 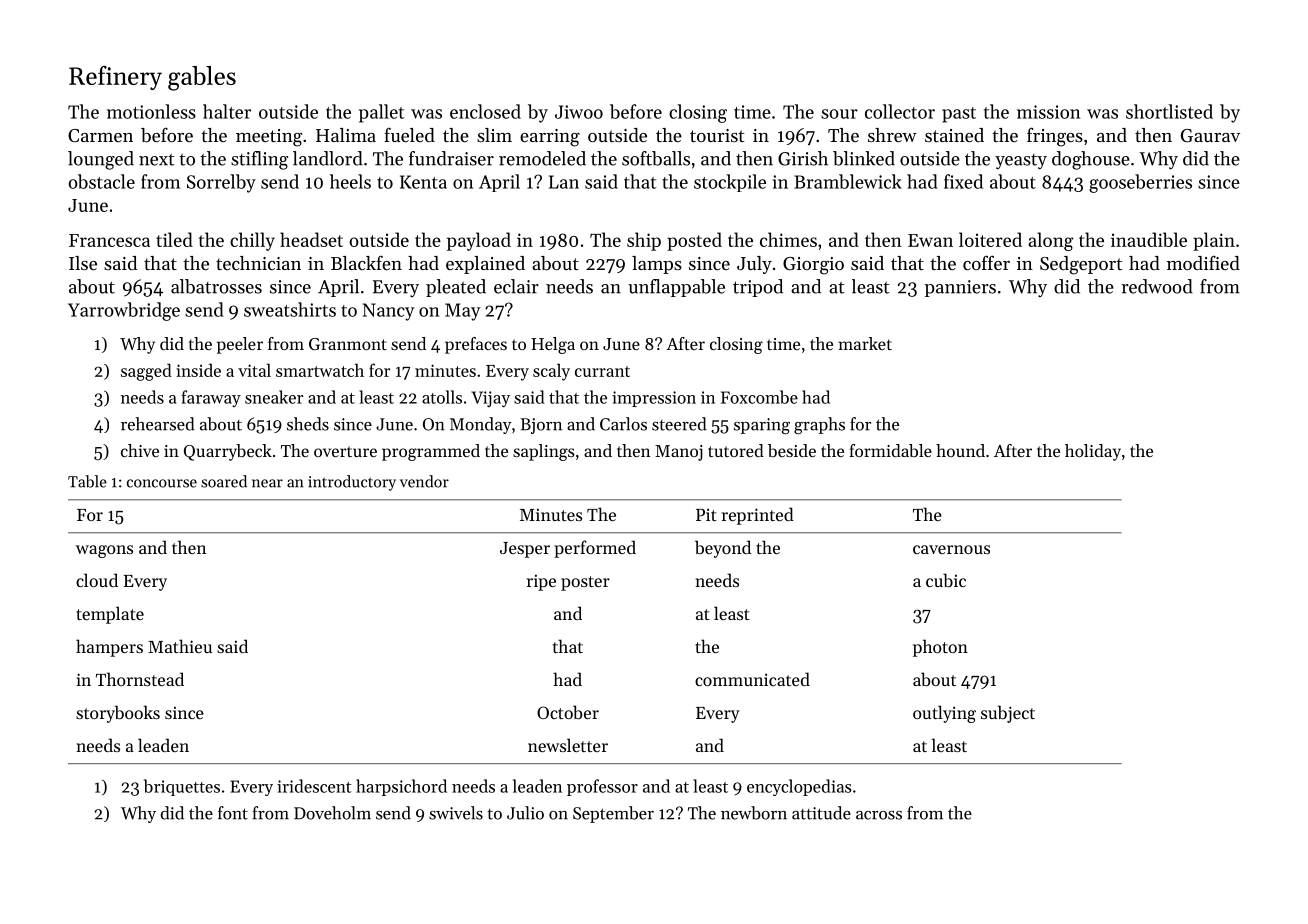 What do you see at coordinates (644, 241) in the image?
I see `ship` at bounding box center [644, 241].
